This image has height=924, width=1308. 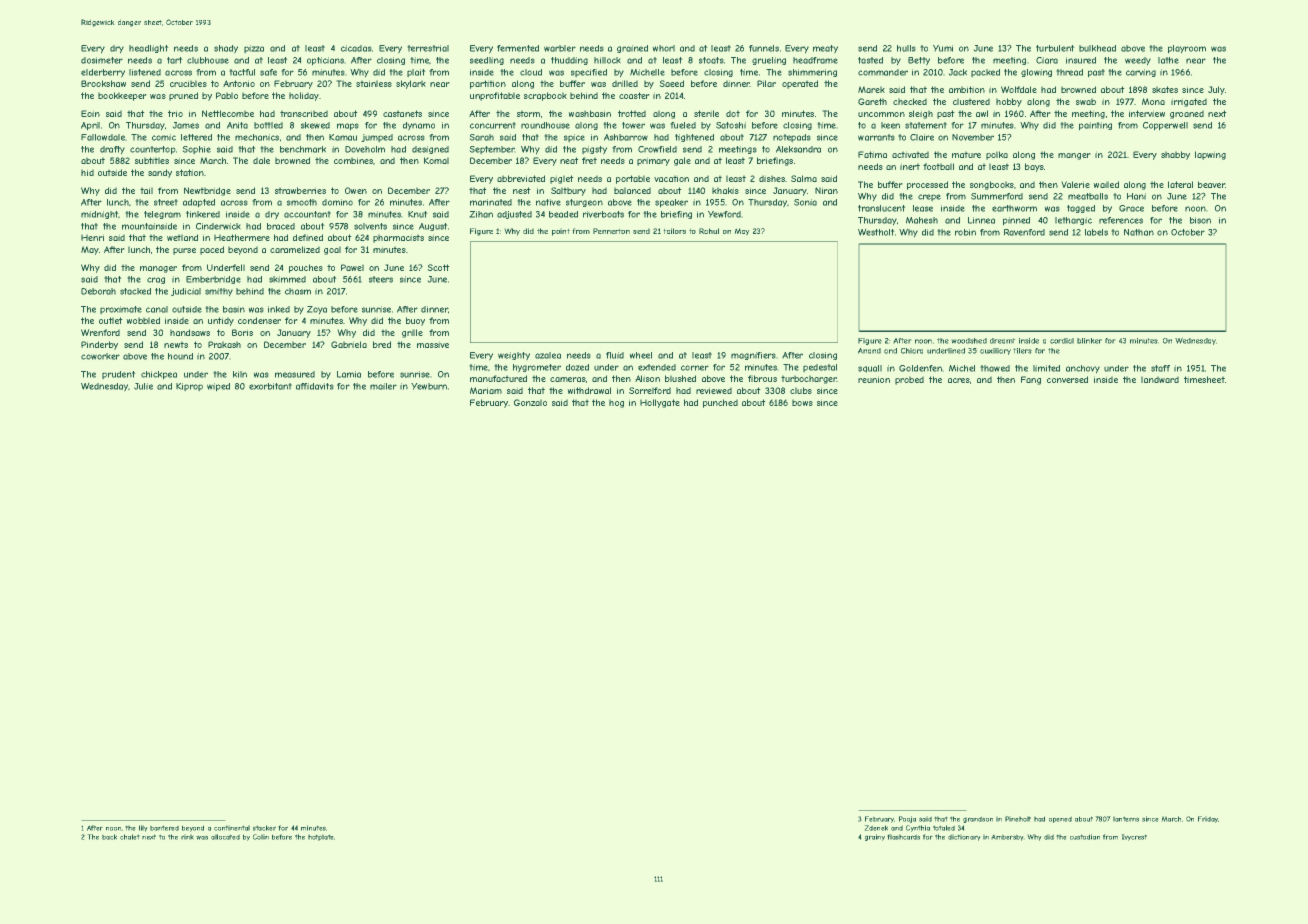 What do you see at coordinates (1055, 48) in the image?
I see `turbulent` at bounding box center [1055, 48].
